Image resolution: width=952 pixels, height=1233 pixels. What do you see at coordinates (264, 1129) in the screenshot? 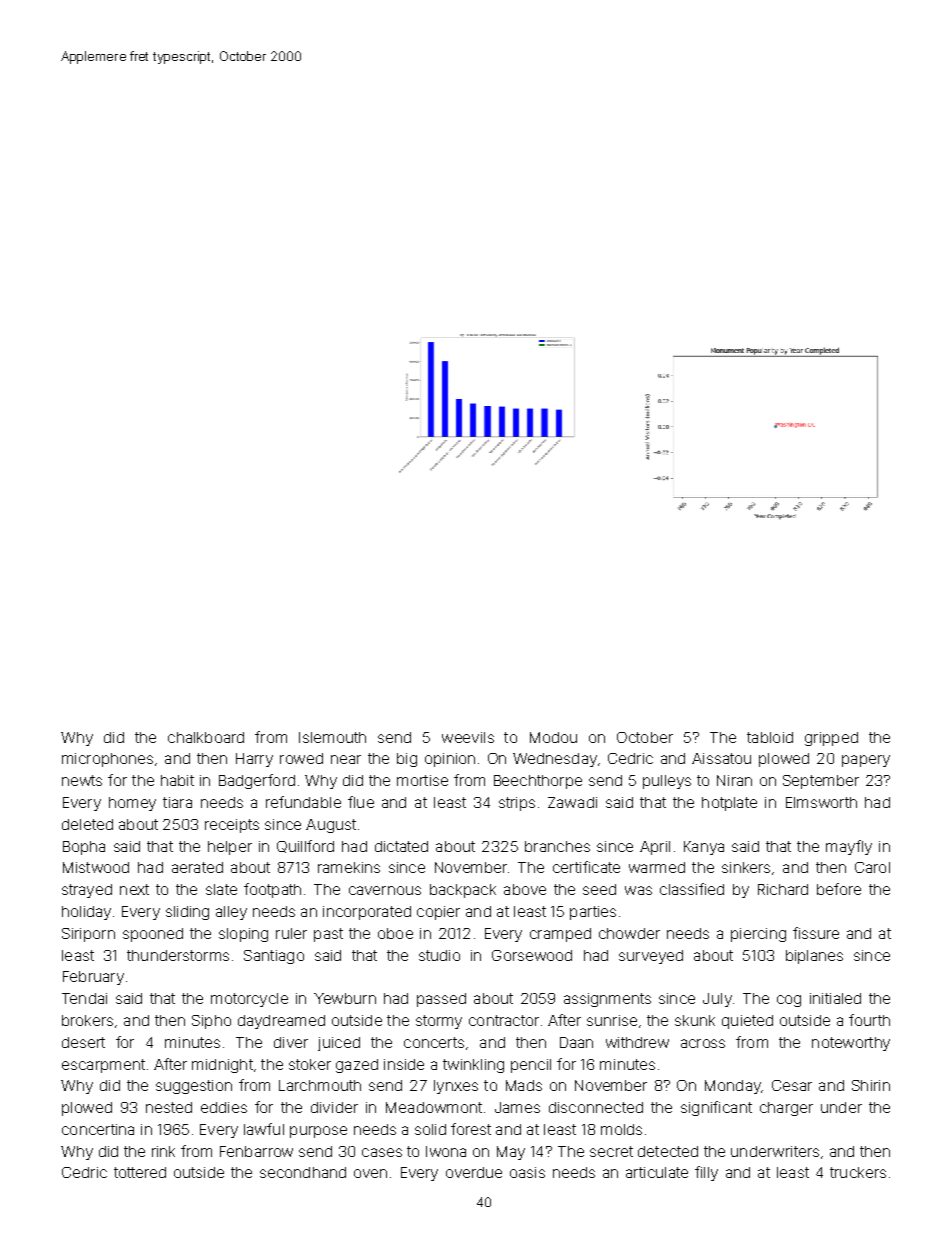
I see `lawful` at bounding box center [264, 1129].
